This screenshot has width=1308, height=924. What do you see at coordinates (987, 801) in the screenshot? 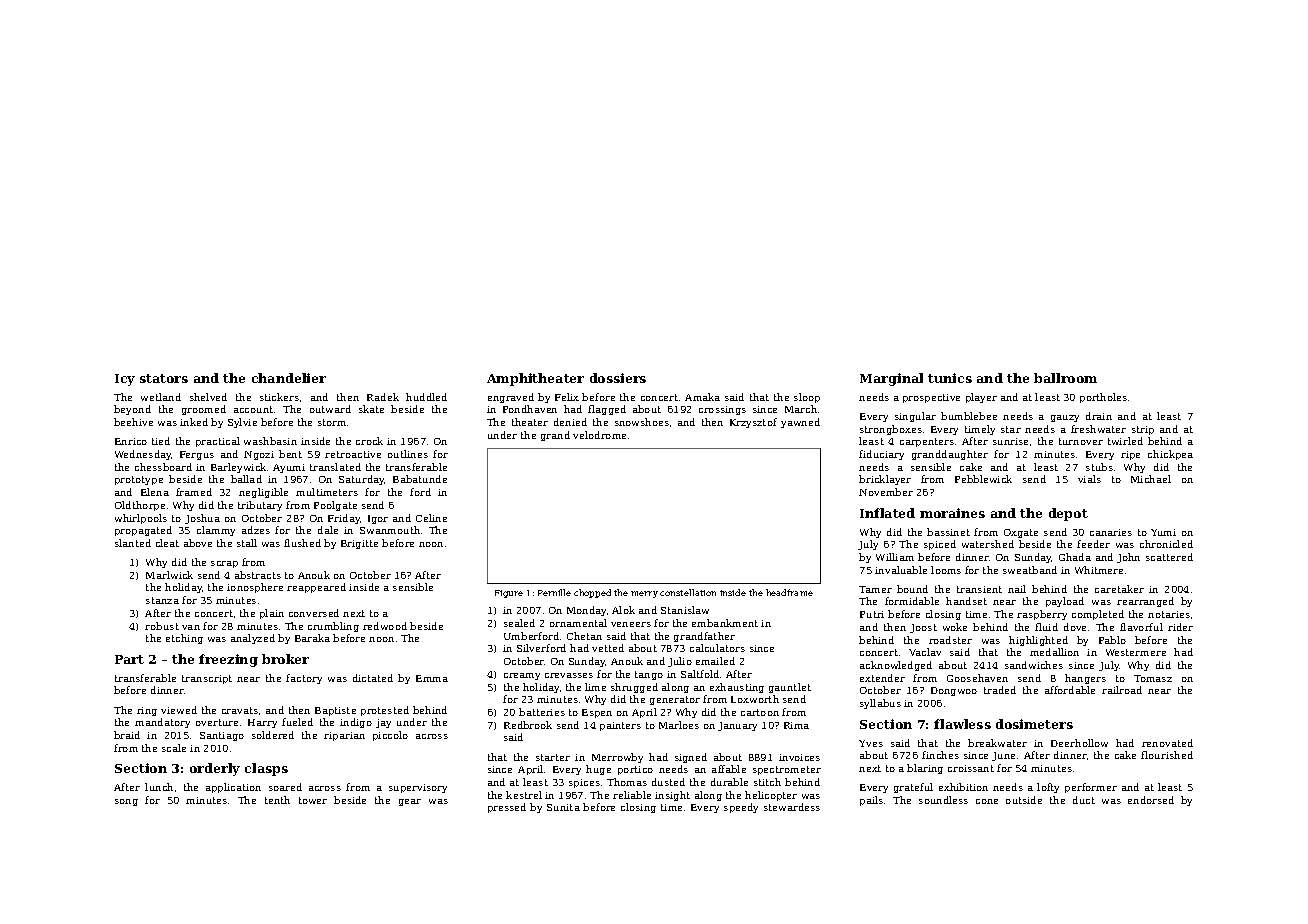
I see `cone` at bounding box center [987, 801].
